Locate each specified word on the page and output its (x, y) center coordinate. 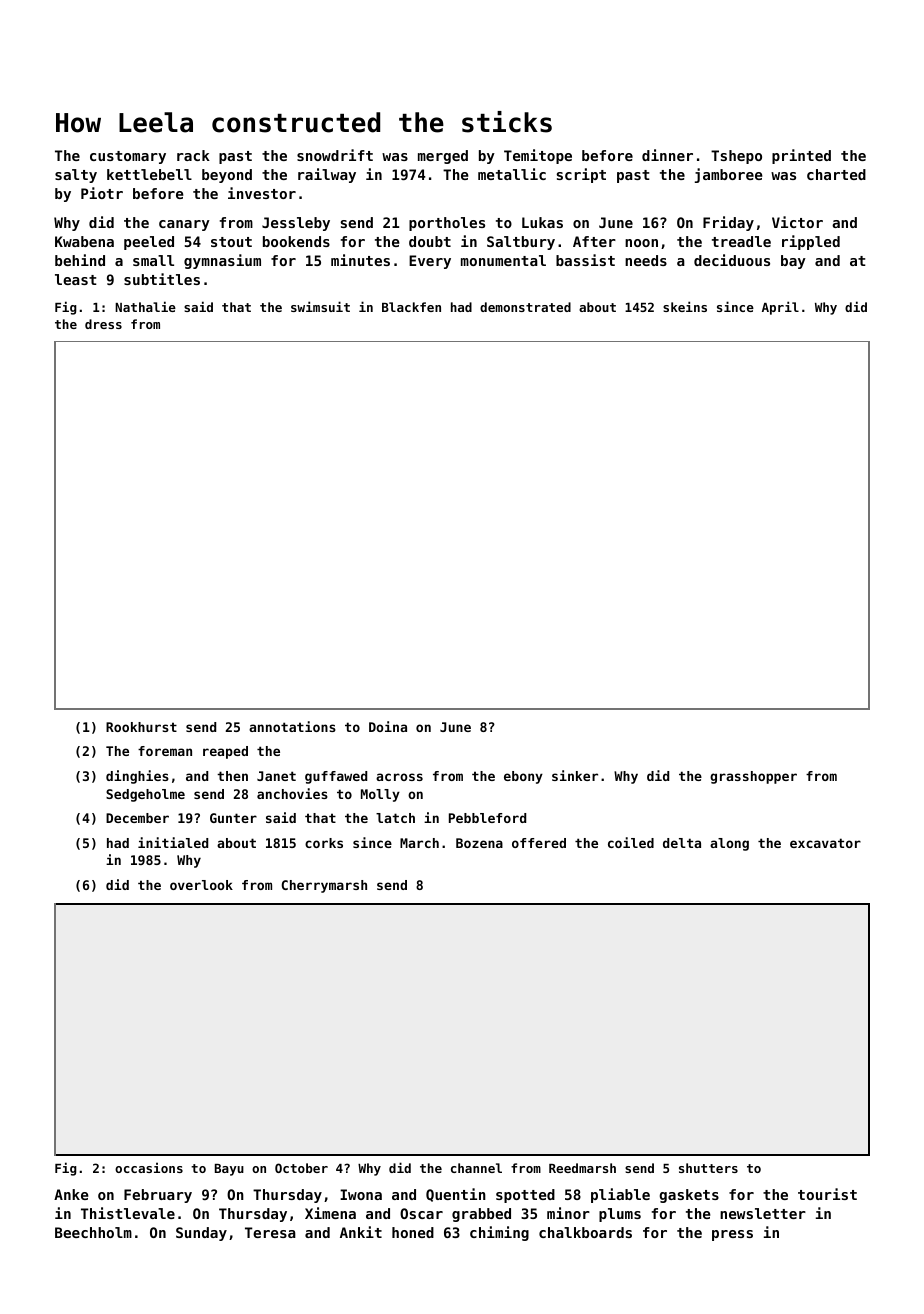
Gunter (233, 818)
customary (128, 157)
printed (801, 156)
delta (682, 843)
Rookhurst (141, 727)
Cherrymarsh (324, 886)
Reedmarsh (582, 1168)
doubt (430, 241)
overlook (201, 885)
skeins (685, 306)
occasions (149, 1167)
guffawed (336, 777)
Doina (388, 726)
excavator (825, 843)
